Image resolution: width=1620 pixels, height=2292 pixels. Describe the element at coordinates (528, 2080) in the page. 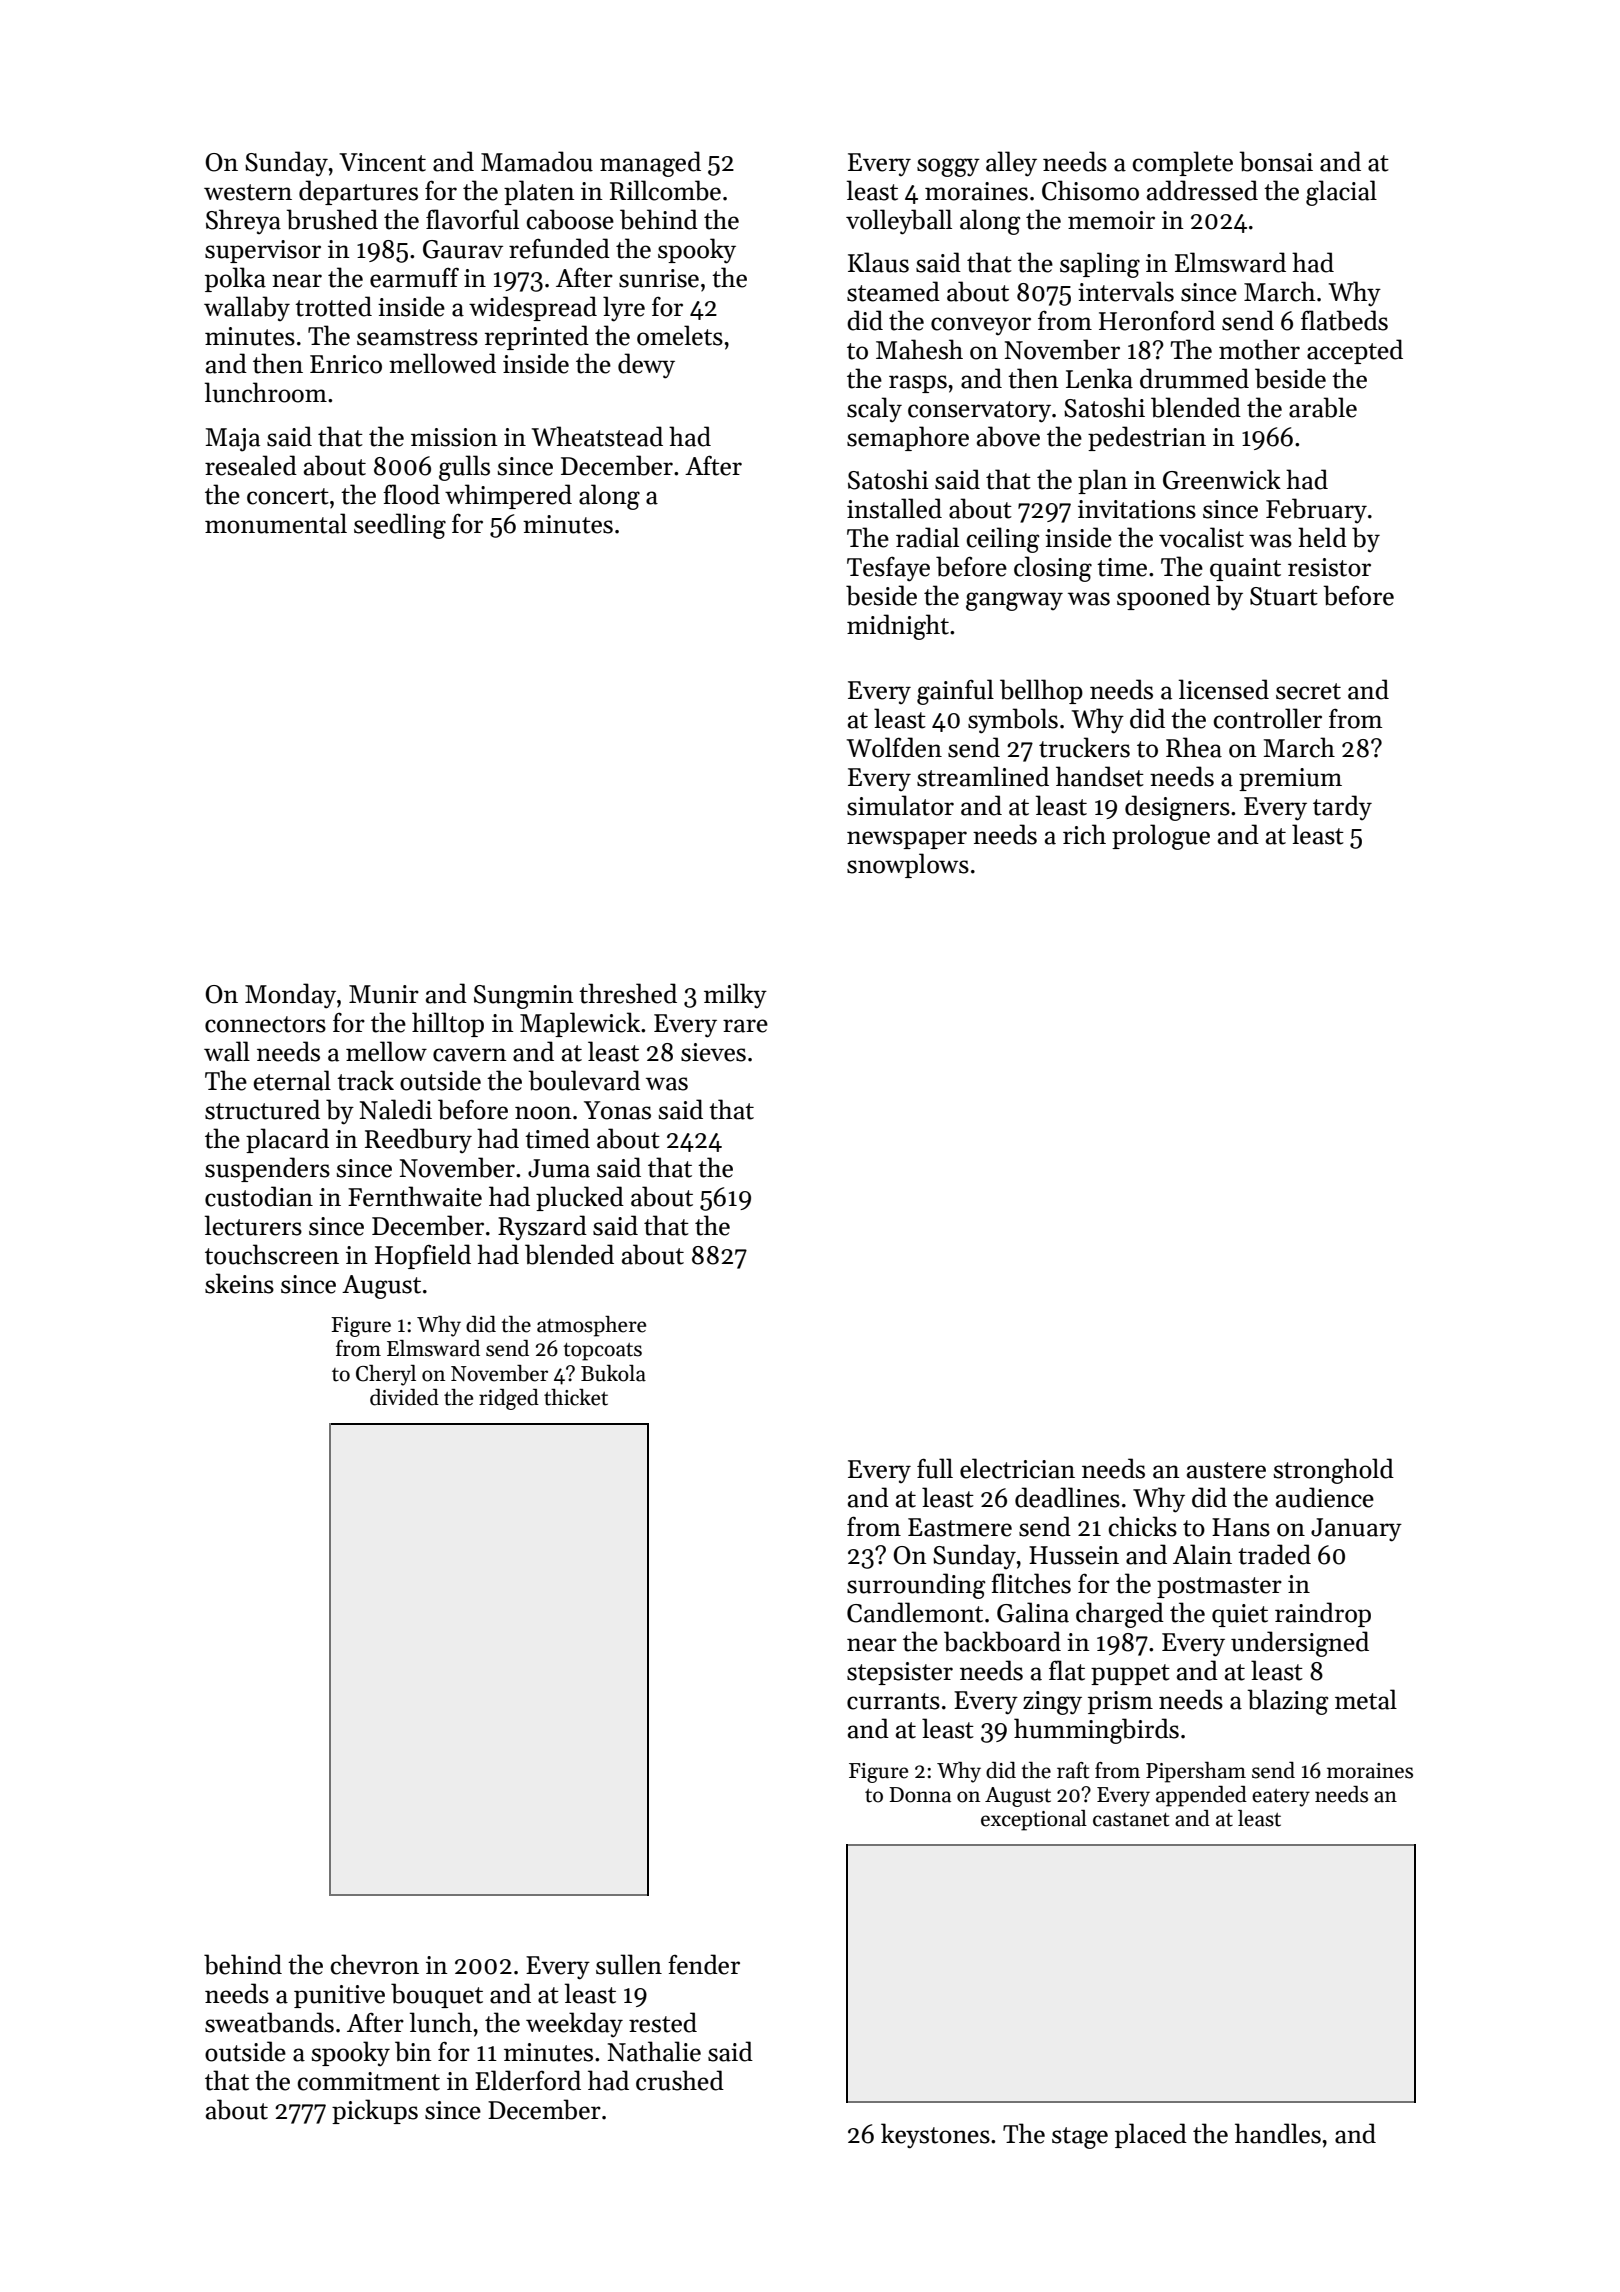

I see `Elderford` at that location.
